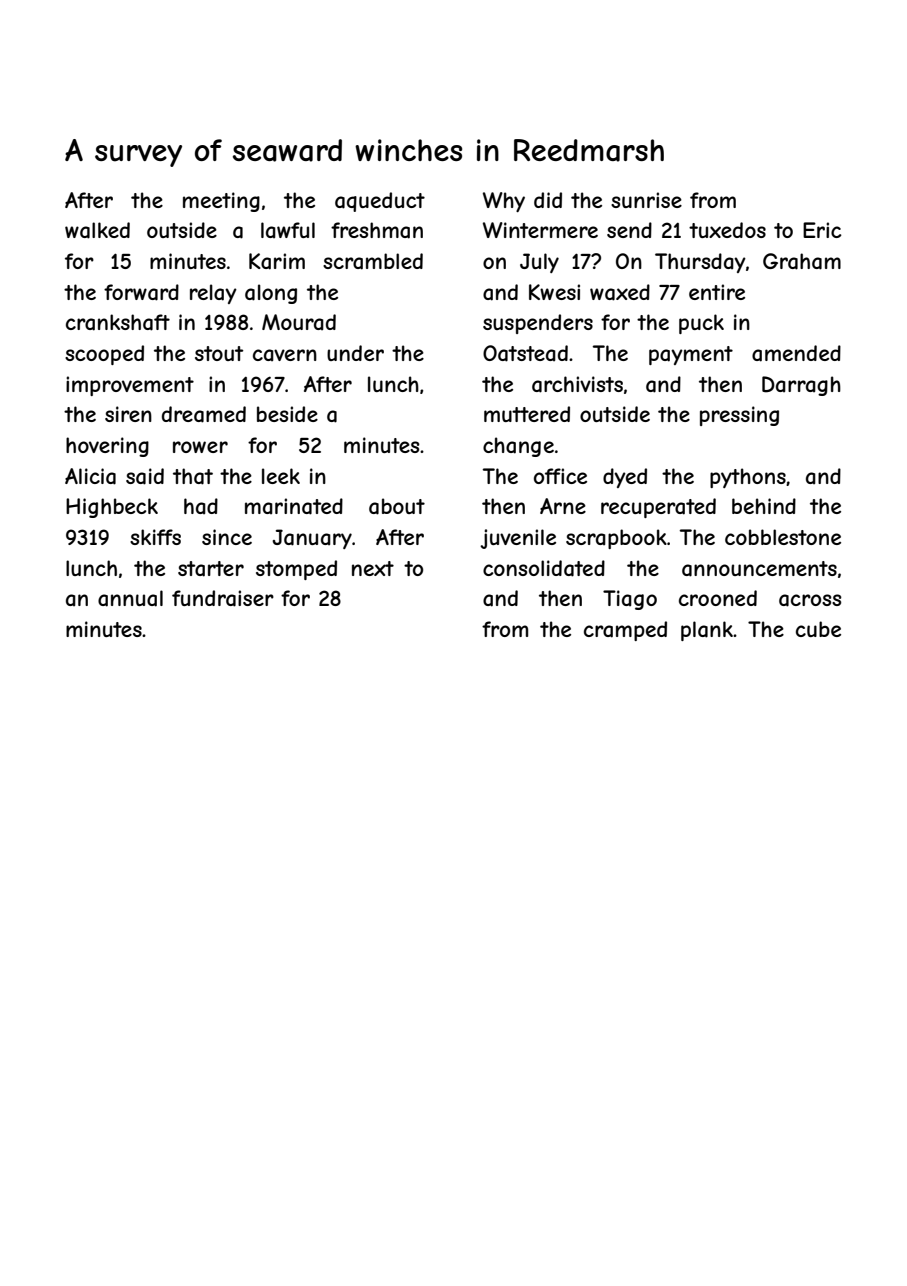 The height and width of the document is (1286, 907). Describe the element at coordinates (700, 263) in the document. I see `Thursday` at that location.
